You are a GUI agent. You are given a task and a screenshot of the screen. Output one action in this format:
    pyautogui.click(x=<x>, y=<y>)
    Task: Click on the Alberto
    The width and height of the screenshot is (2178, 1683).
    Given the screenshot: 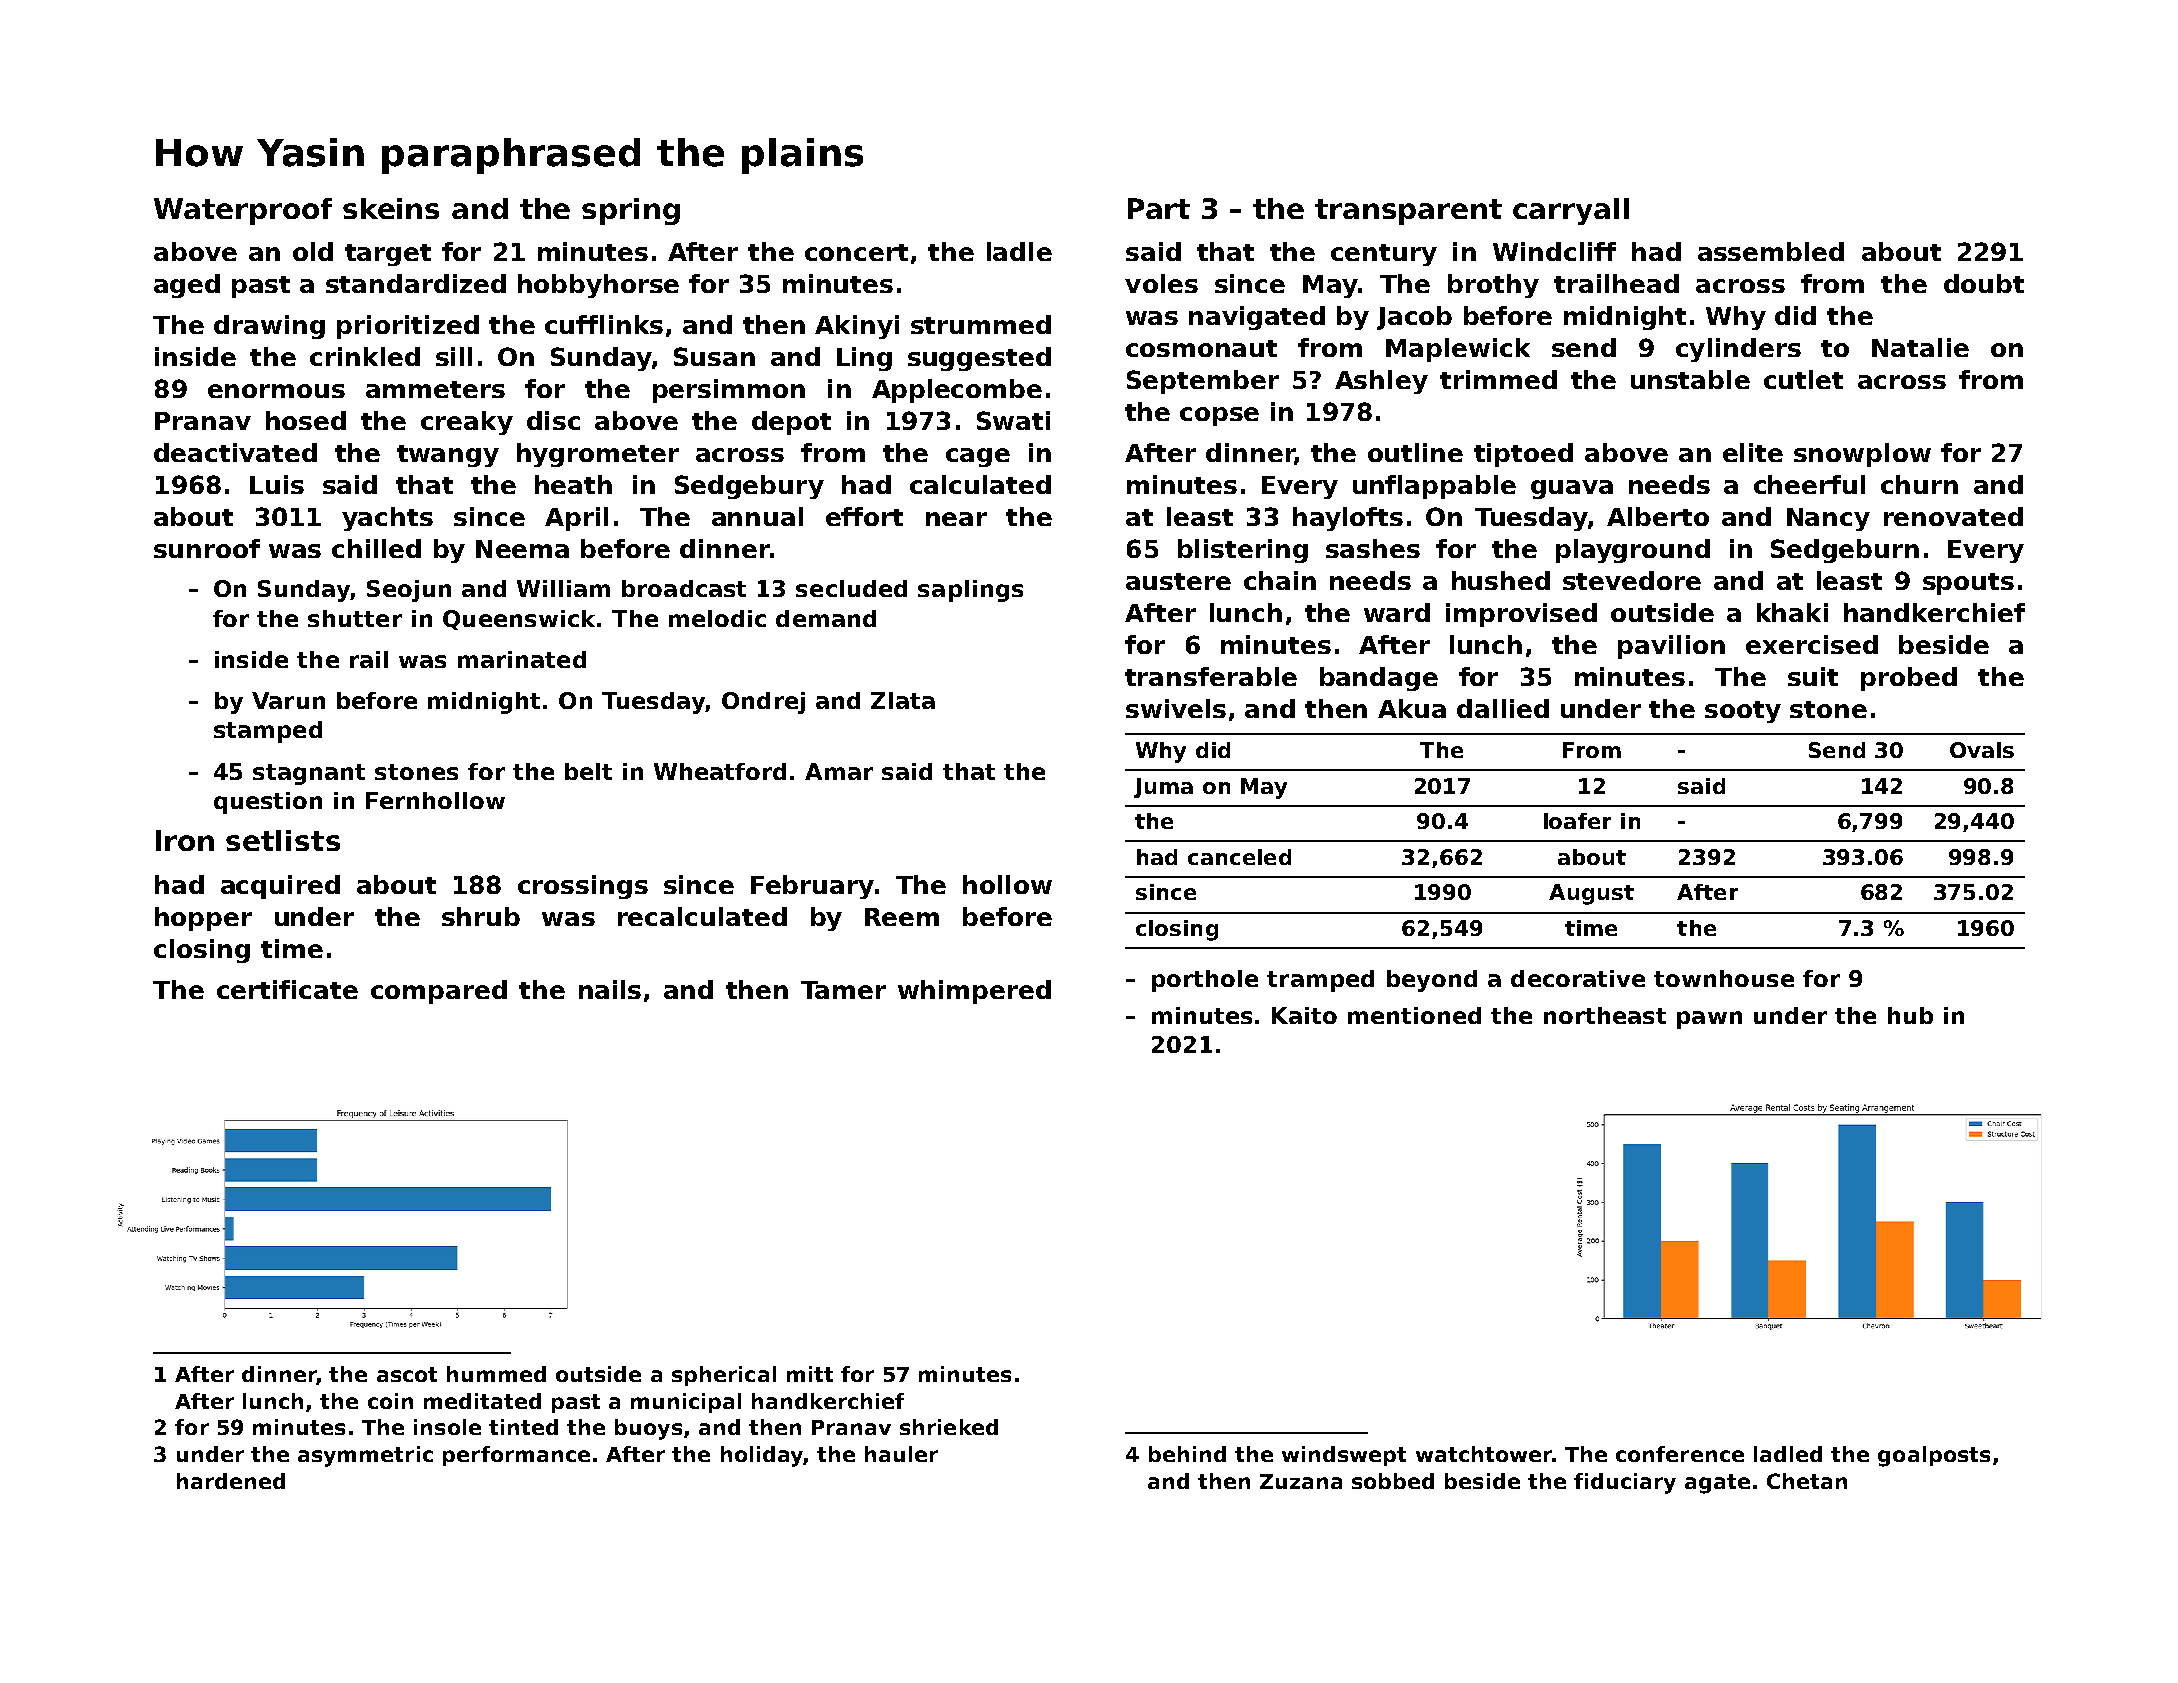 What is the action you would take?
    pyautogui.click(x=1658, y=516)
